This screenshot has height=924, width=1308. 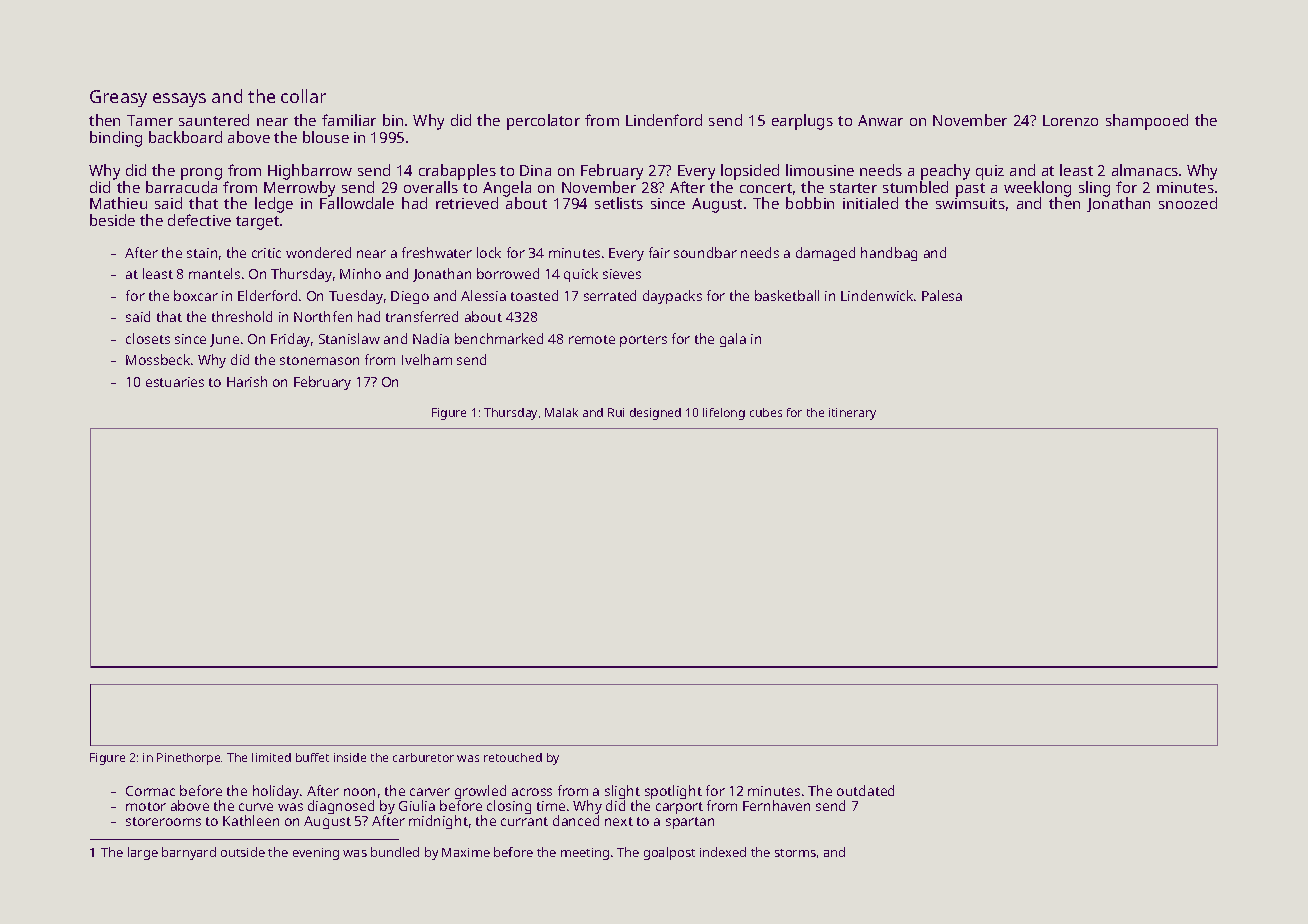 What do you see at coordinates (669, 853) in the screenshot?
I see `goalpost` at bounding box center [669, 853].
